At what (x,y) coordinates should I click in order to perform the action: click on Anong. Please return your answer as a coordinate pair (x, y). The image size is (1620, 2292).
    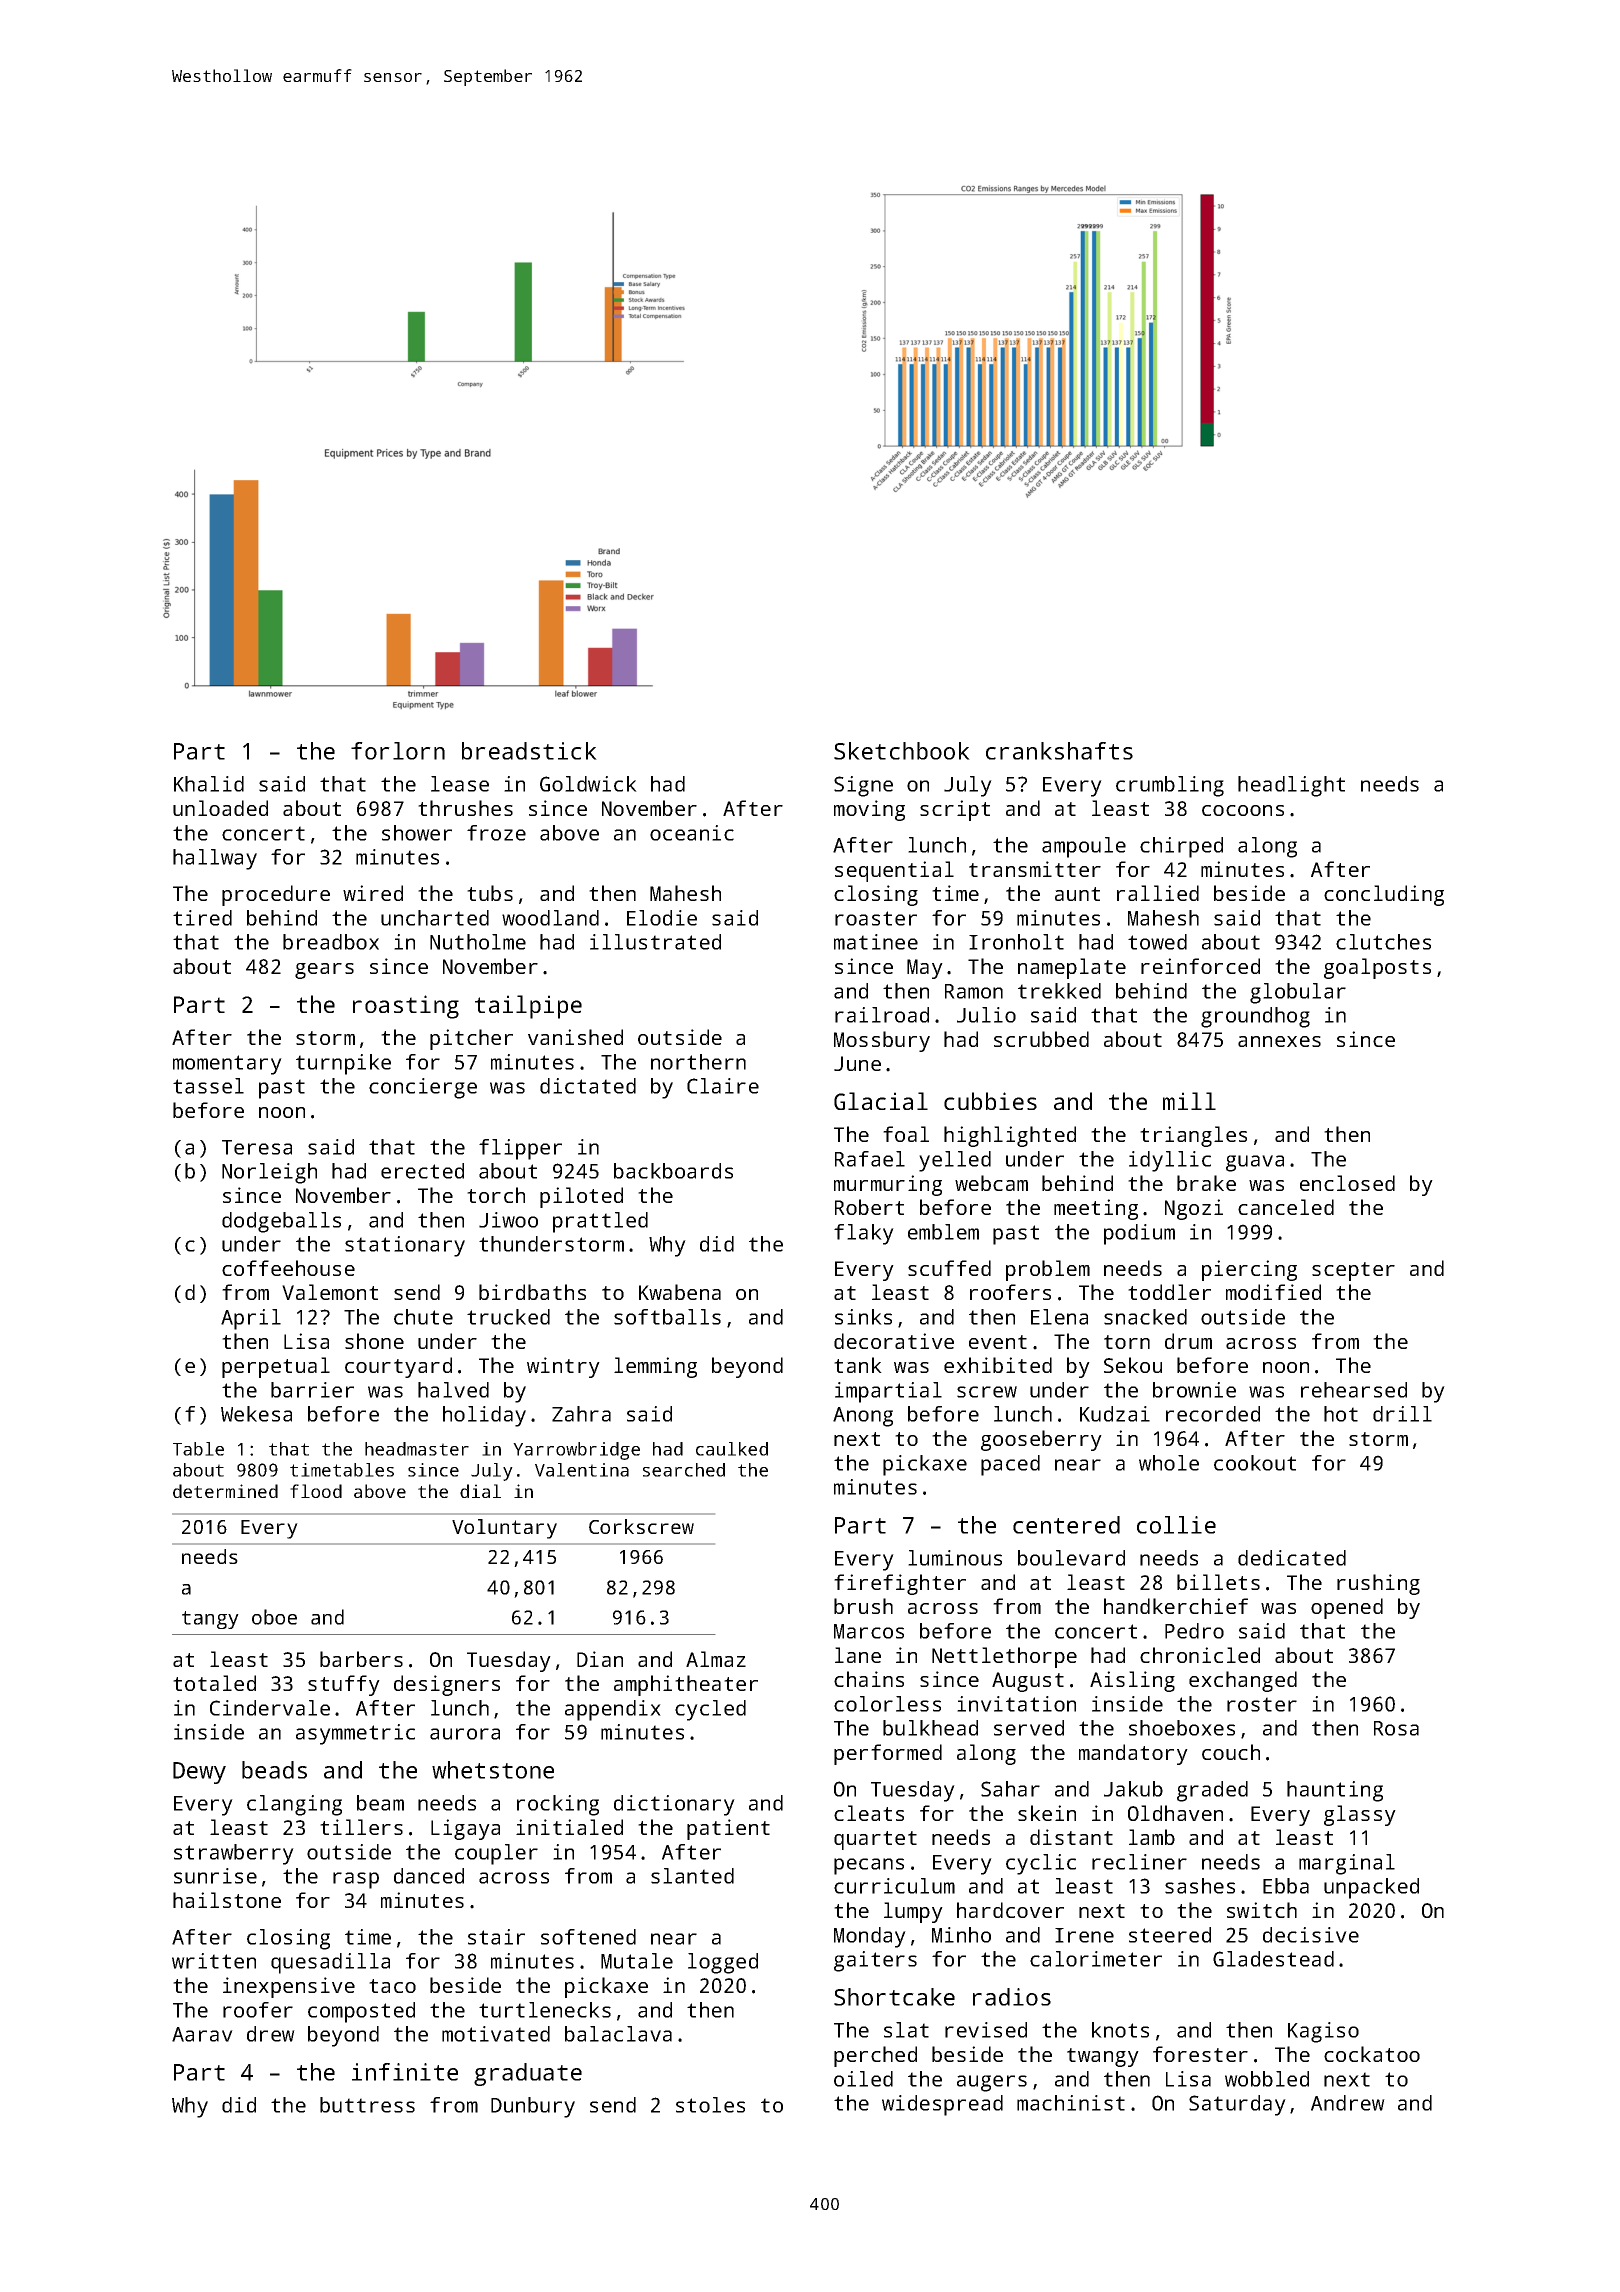
    Looking at the image, I should click on (863, 1417).
